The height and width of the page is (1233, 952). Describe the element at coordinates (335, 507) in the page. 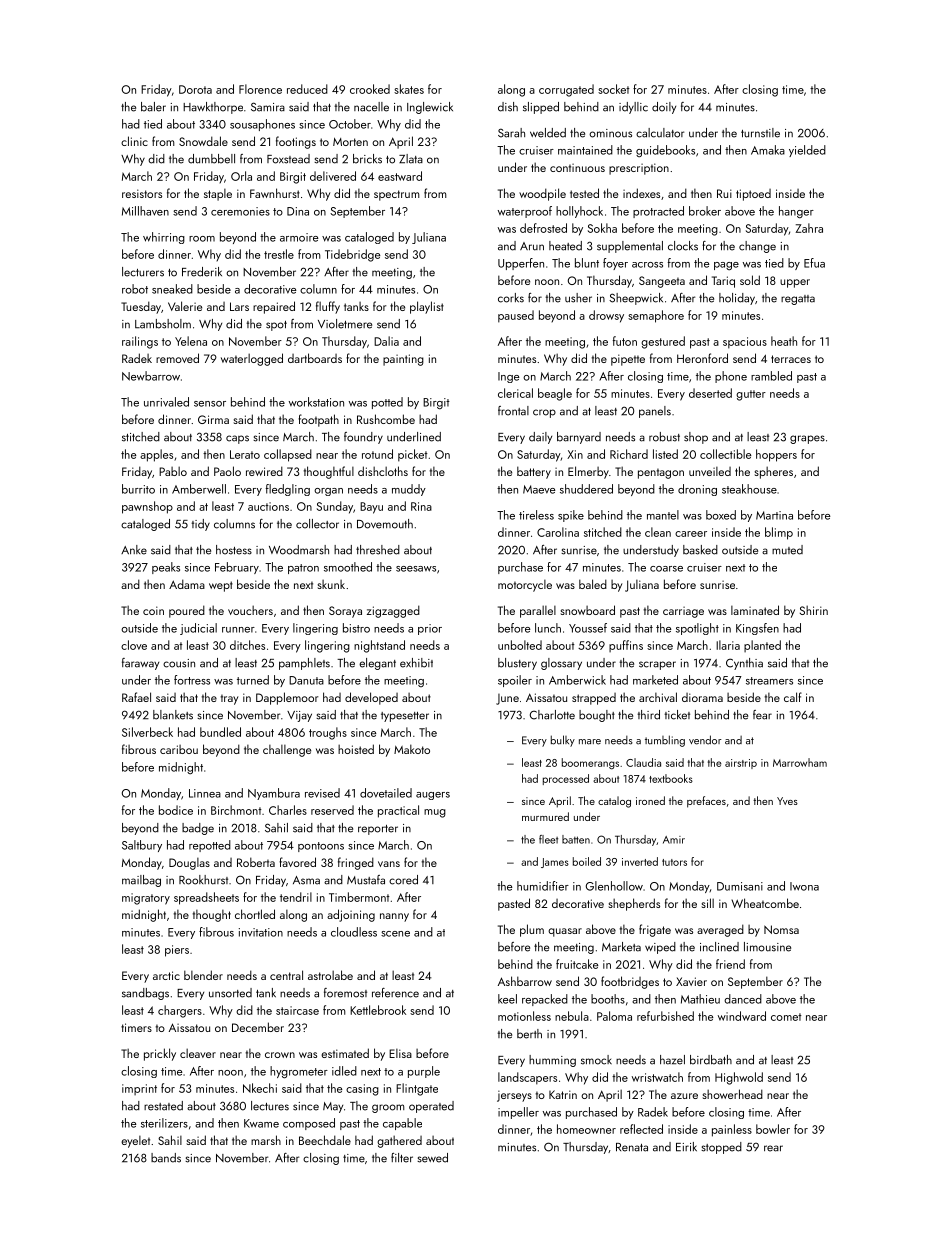

I see `Sunday` at that location.
